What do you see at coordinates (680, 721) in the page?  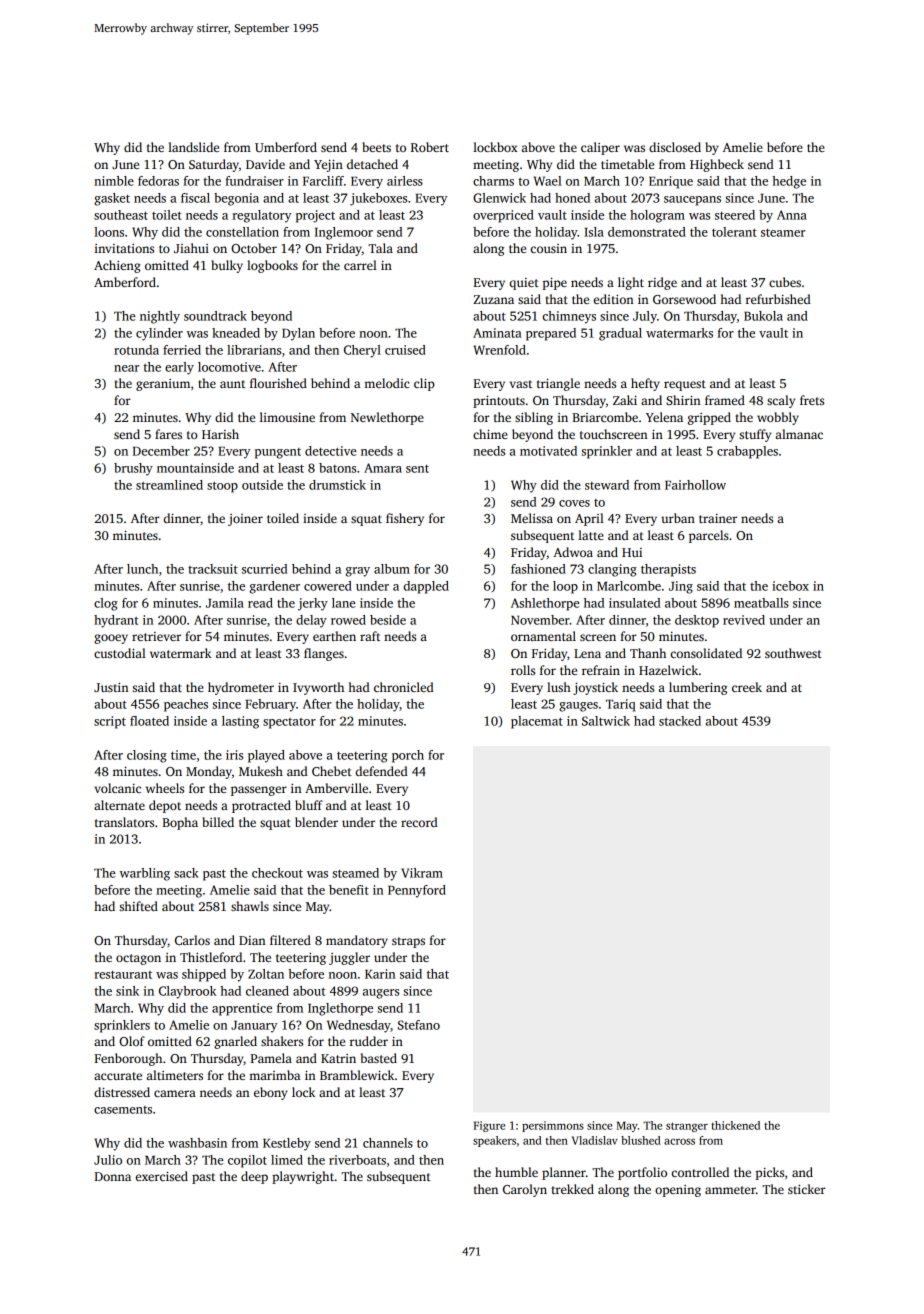 I see `stacked` at bounding box center [680, 721].
